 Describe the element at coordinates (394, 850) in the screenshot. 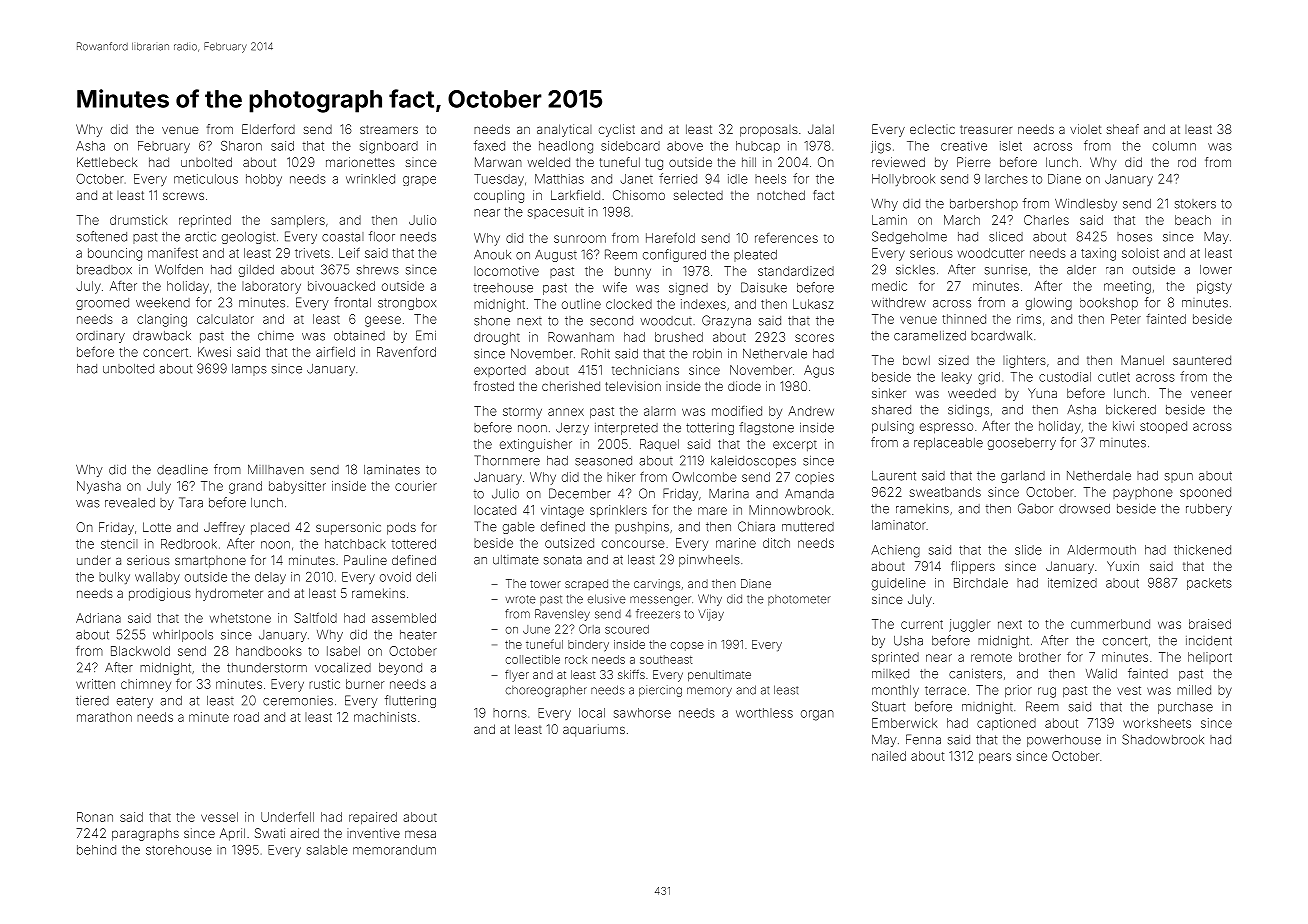

I see `memorandum` at that location.
